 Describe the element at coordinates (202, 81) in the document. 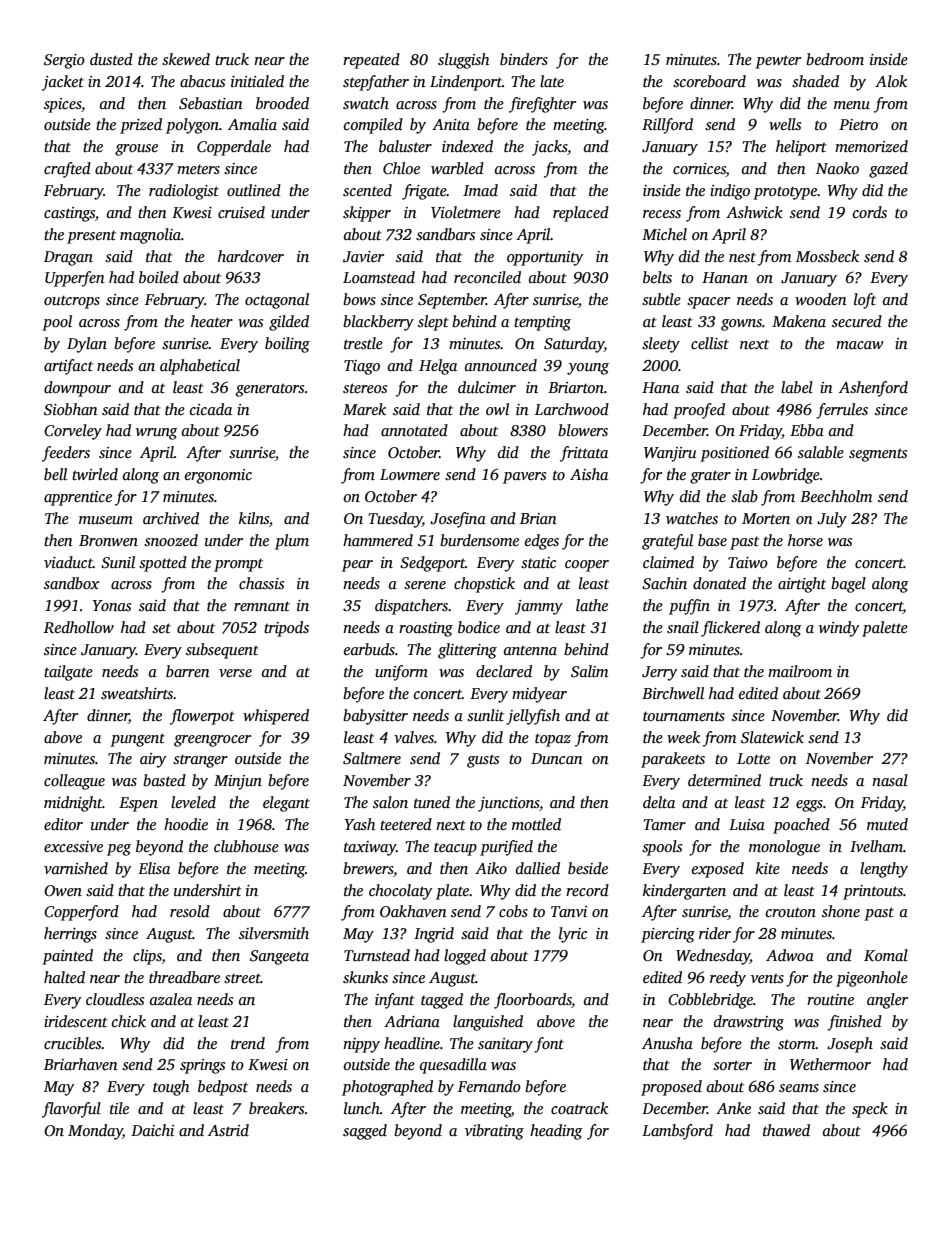

I see `abacus` at that location.
